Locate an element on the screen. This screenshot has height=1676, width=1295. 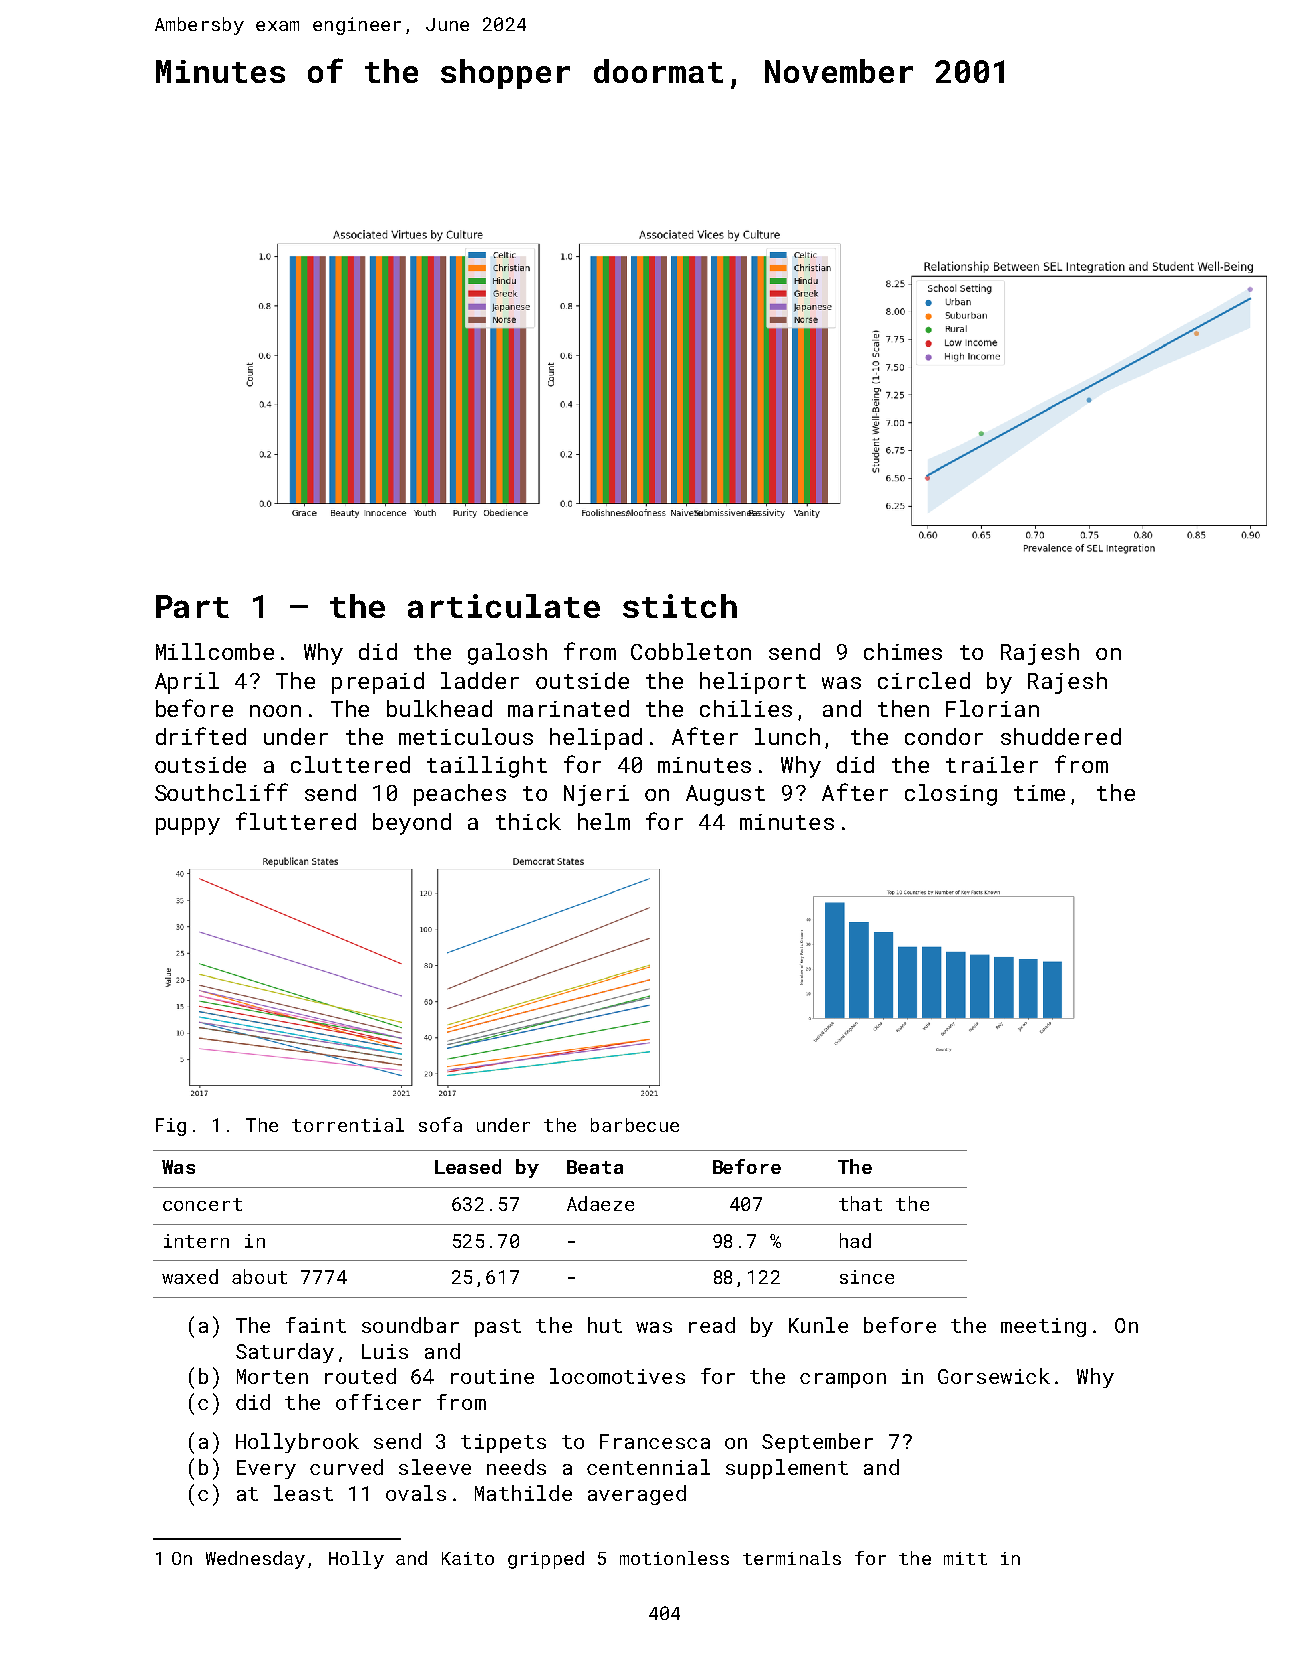
Luis is located at coordinates (385, 1351).
